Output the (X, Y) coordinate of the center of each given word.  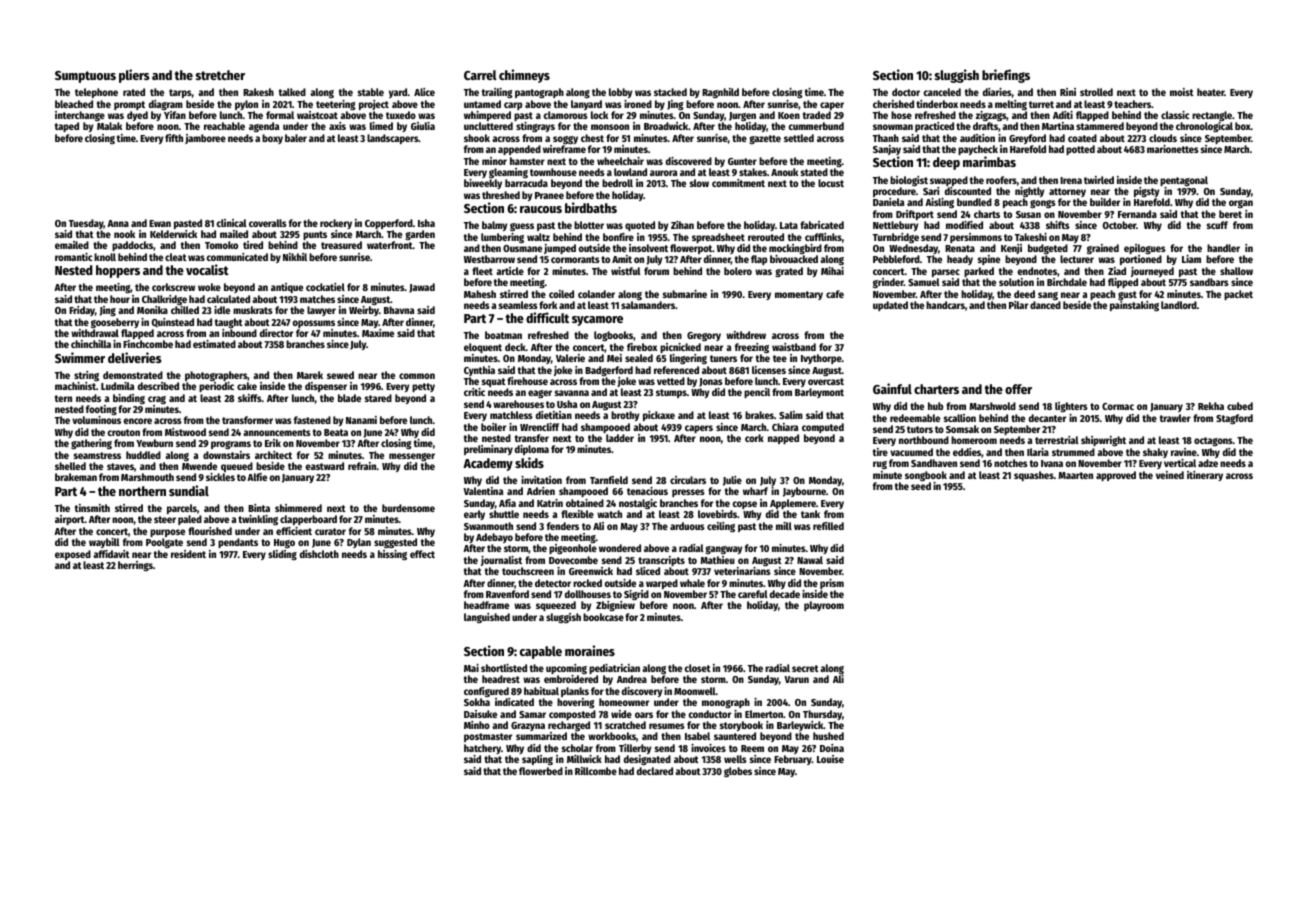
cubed (1240, 406)
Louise (830, 759)
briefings (1006, 76)
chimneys (524, 76)
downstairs (226, 455)
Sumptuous (85, 77)
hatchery (482, 749)
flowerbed (541, 771)
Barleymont (819, 393)
